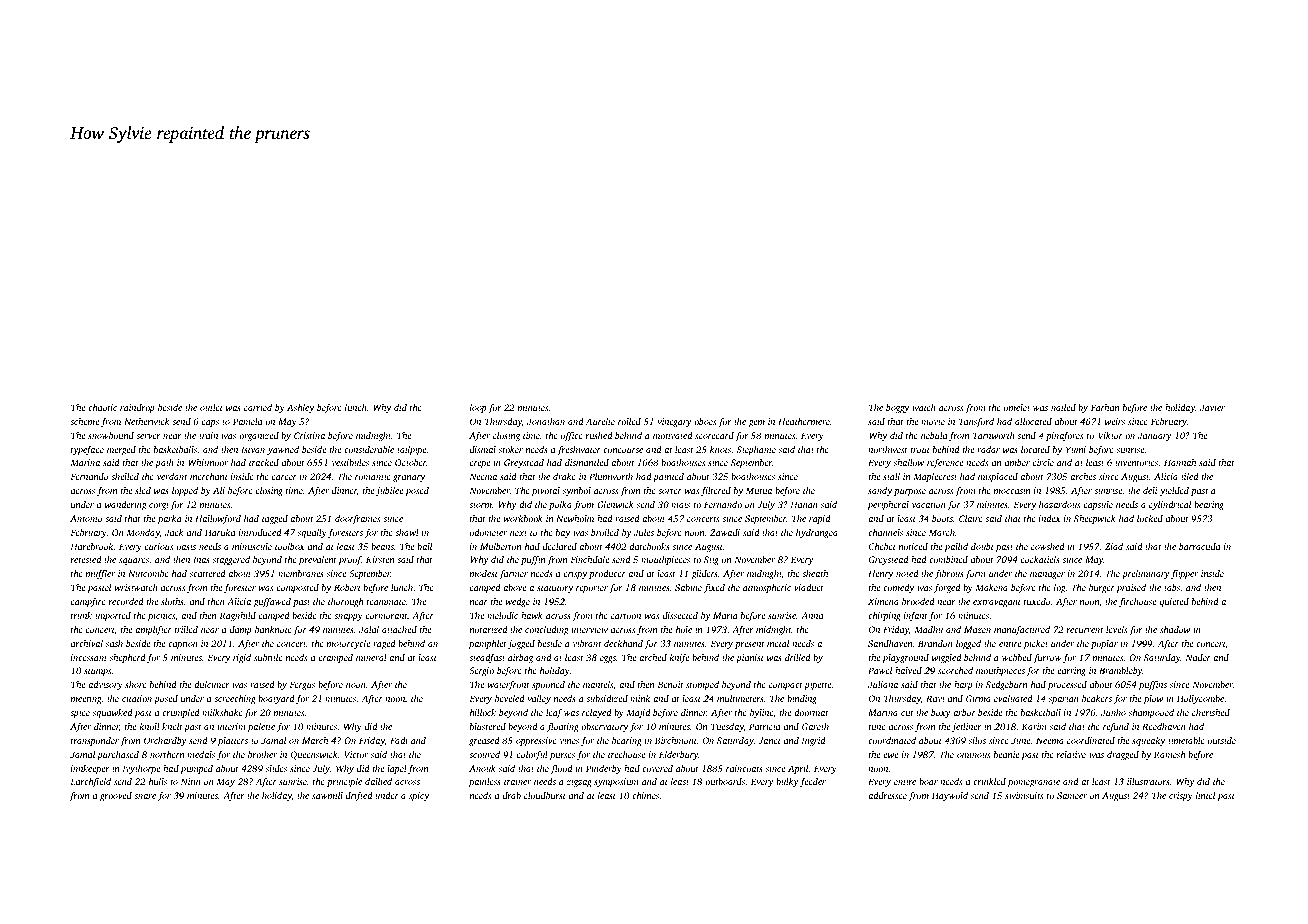  Describe the element at coordinates (237, 616) in the document. I see `Ragnhild` at that location.
